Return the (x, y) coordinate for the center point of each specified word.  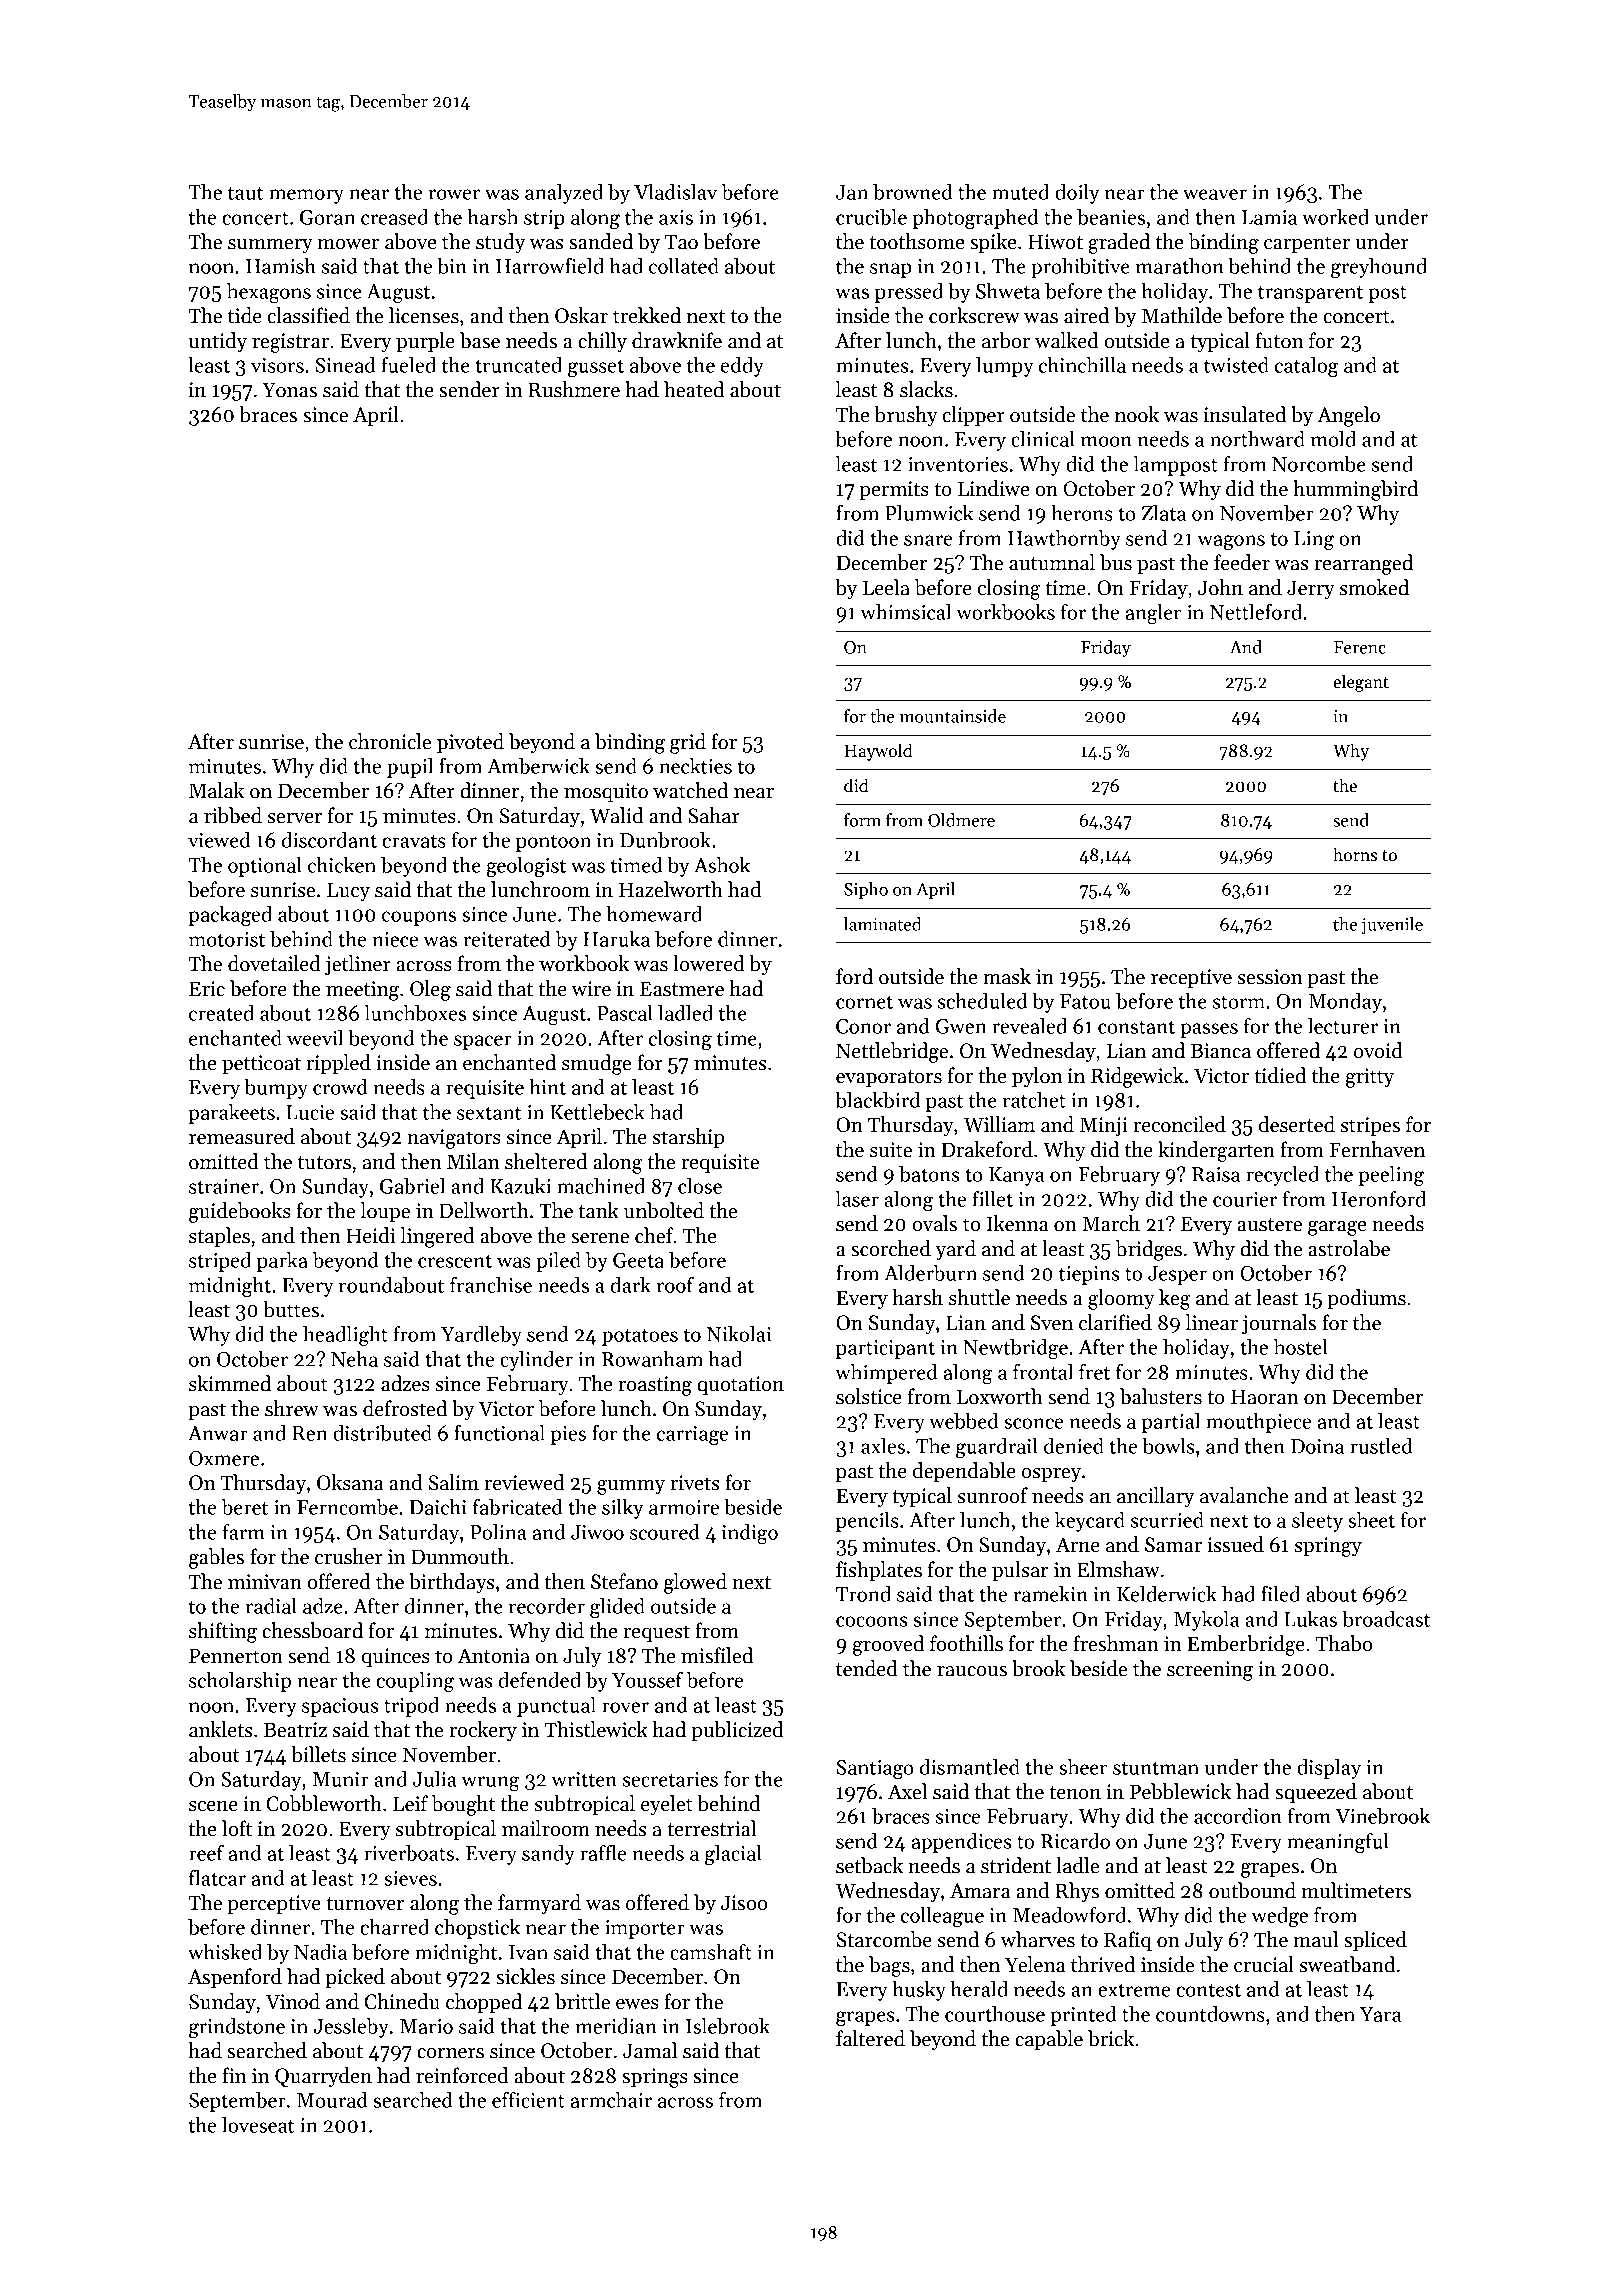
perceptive (274, 1904)
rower (454, 194)
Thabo (1344, 1643)
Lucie (310, 1112)
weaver (1215, 194)
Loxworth (1000, 1396)
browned (913, 192)
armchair (611, 2100)
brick (1111, 2038)
